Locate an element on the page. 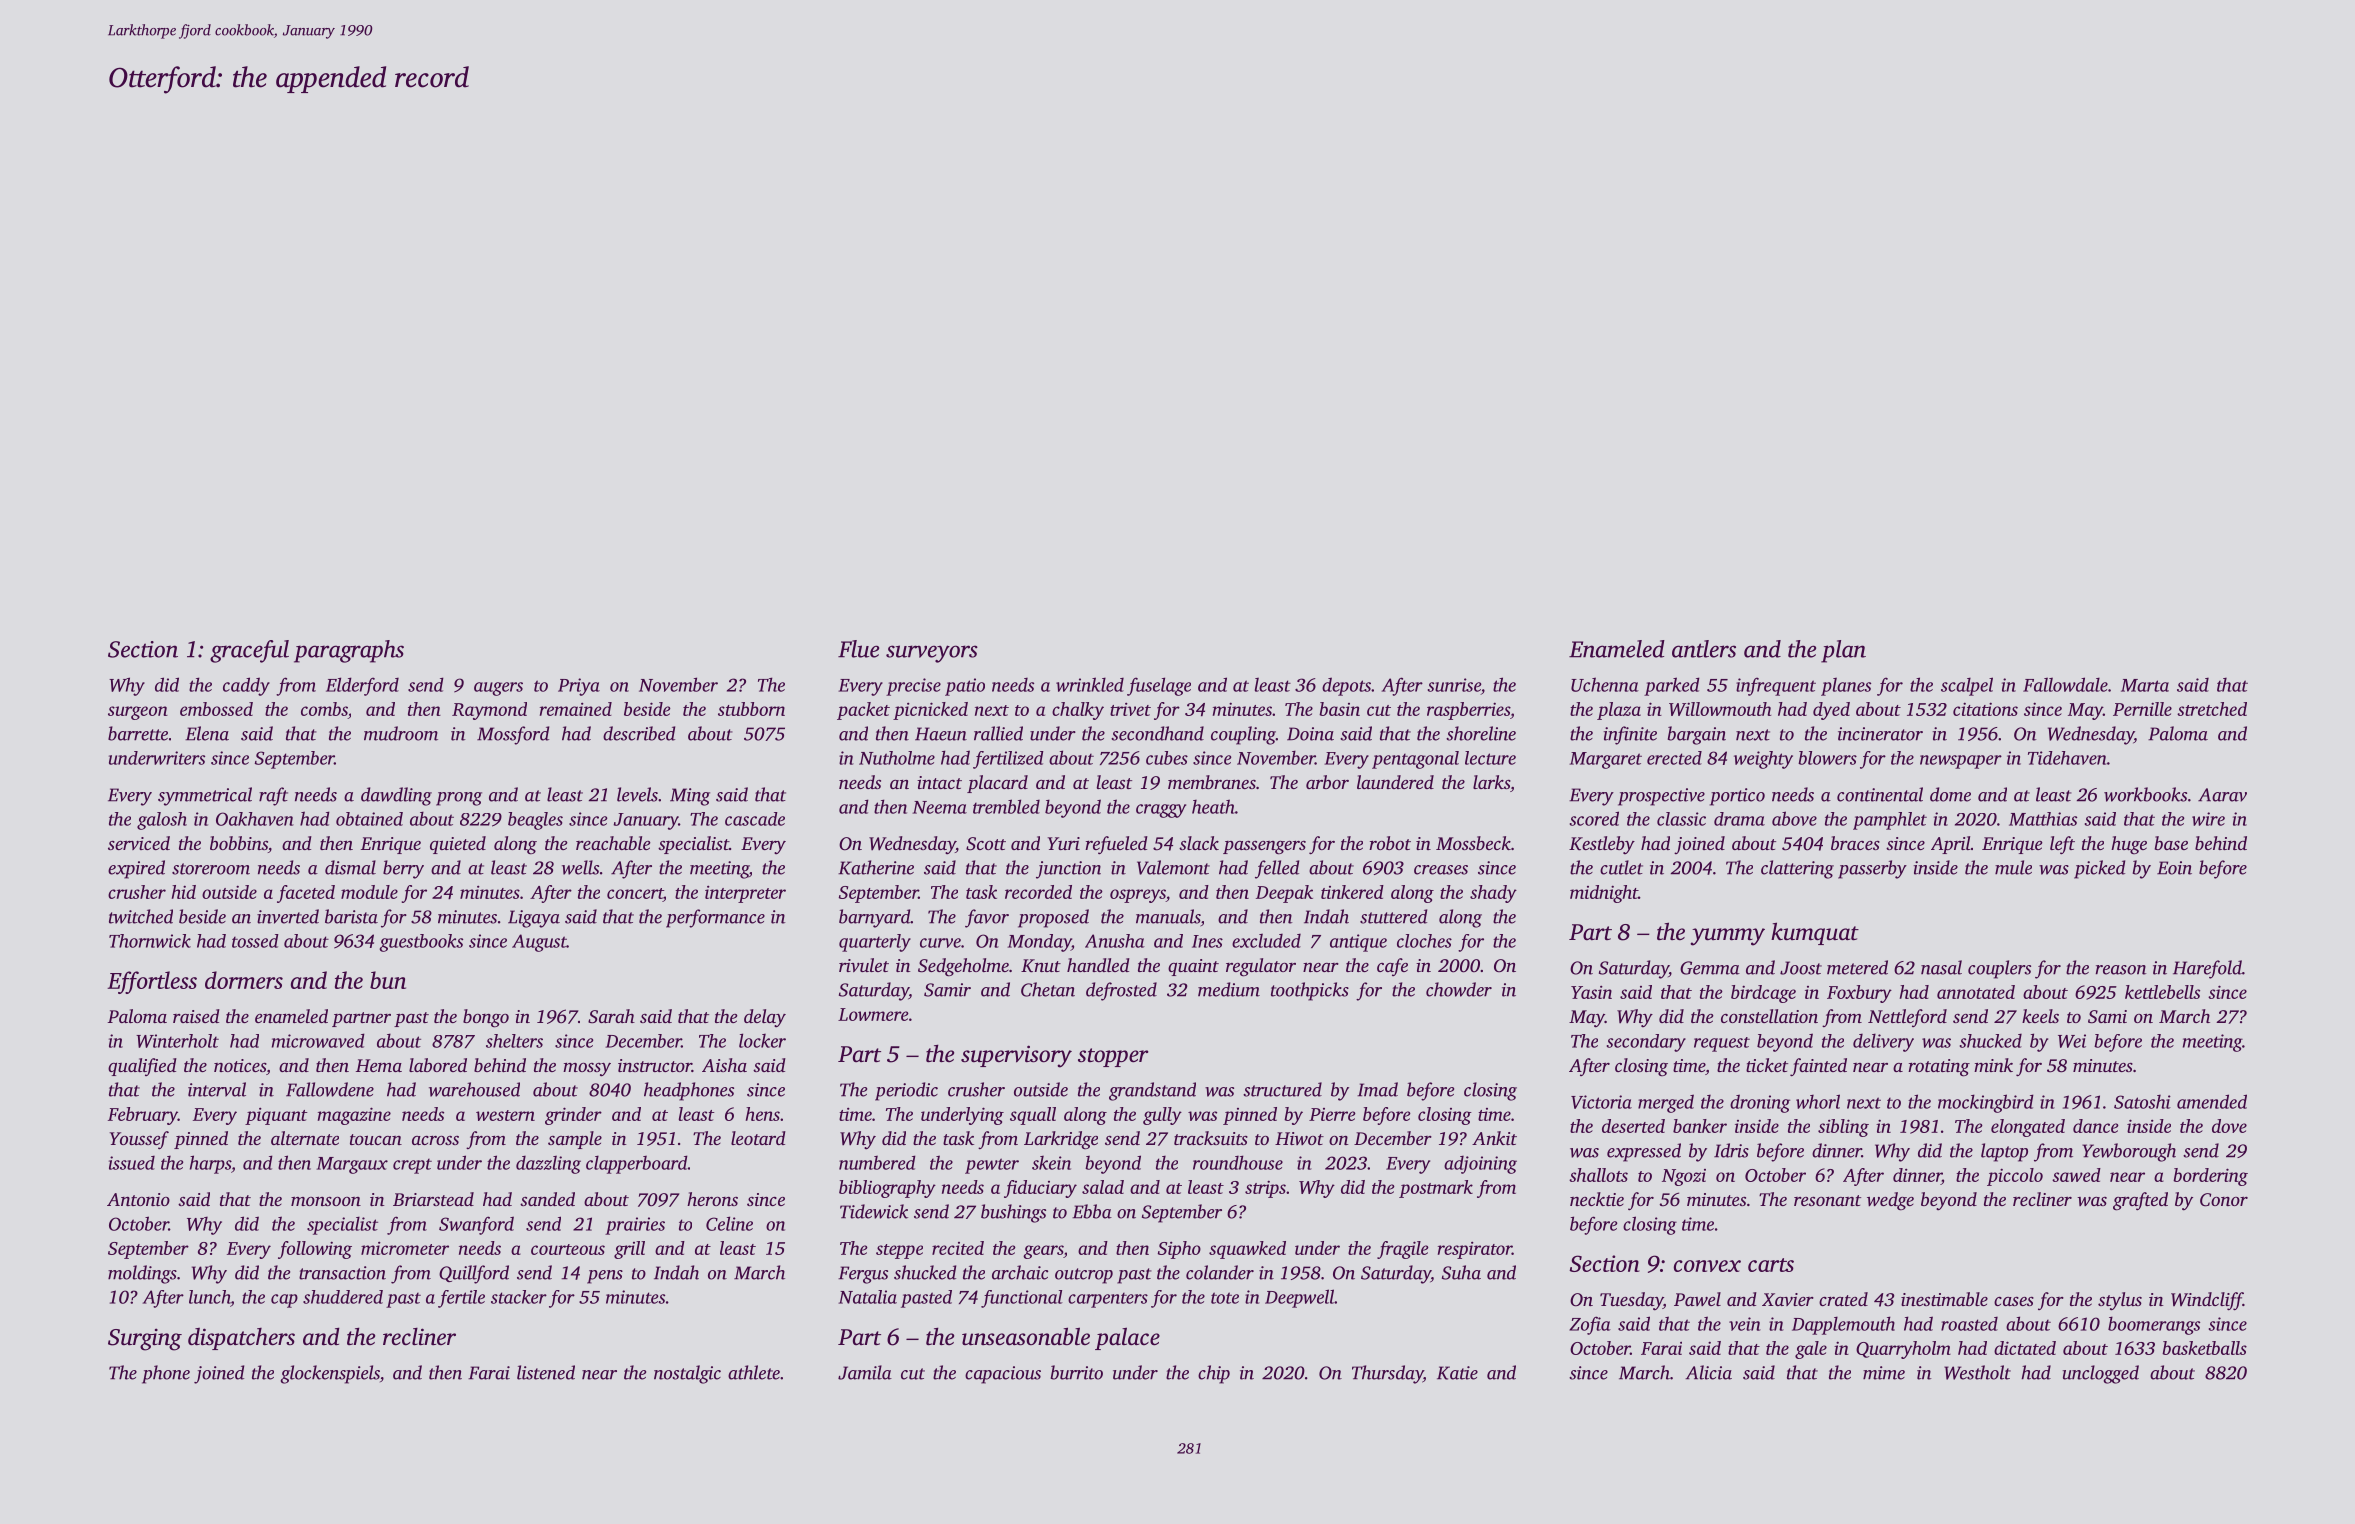  locker is located at coordinates (762, 1040).
